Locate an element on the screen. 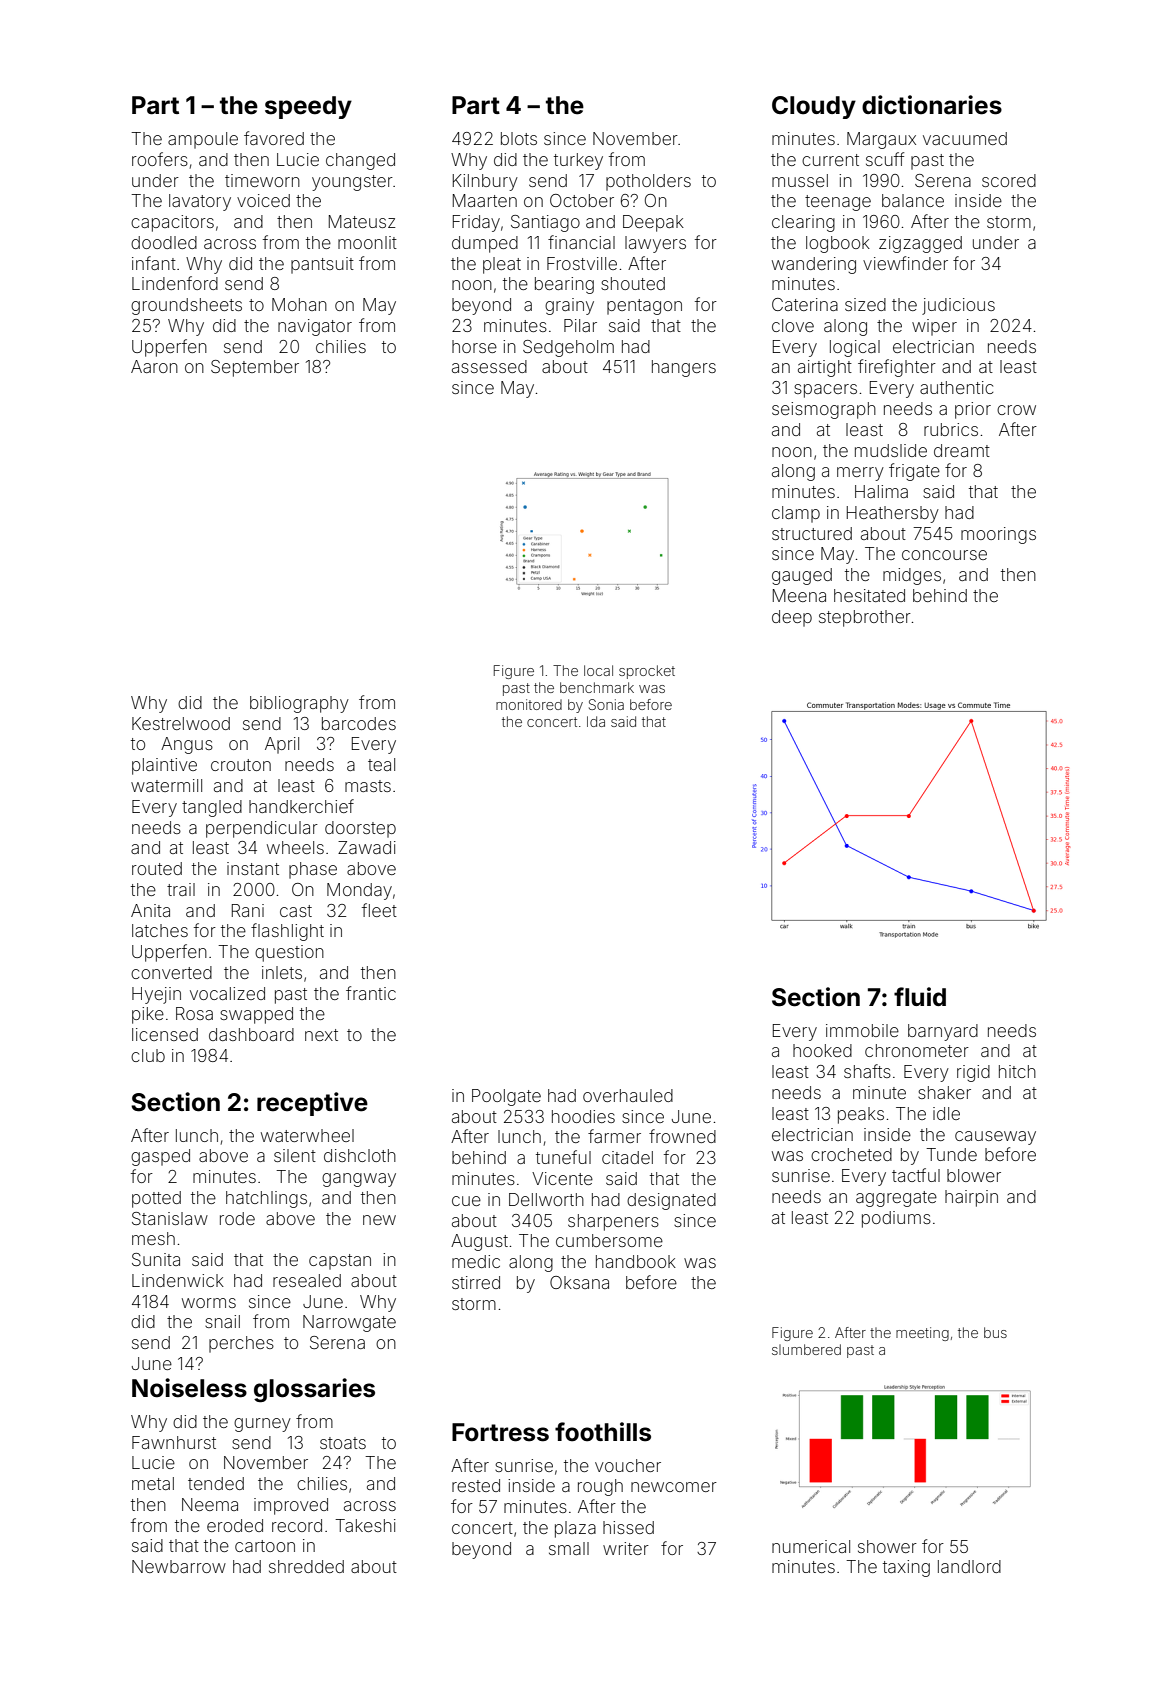  assessed is located at coordinates (489, 366).
